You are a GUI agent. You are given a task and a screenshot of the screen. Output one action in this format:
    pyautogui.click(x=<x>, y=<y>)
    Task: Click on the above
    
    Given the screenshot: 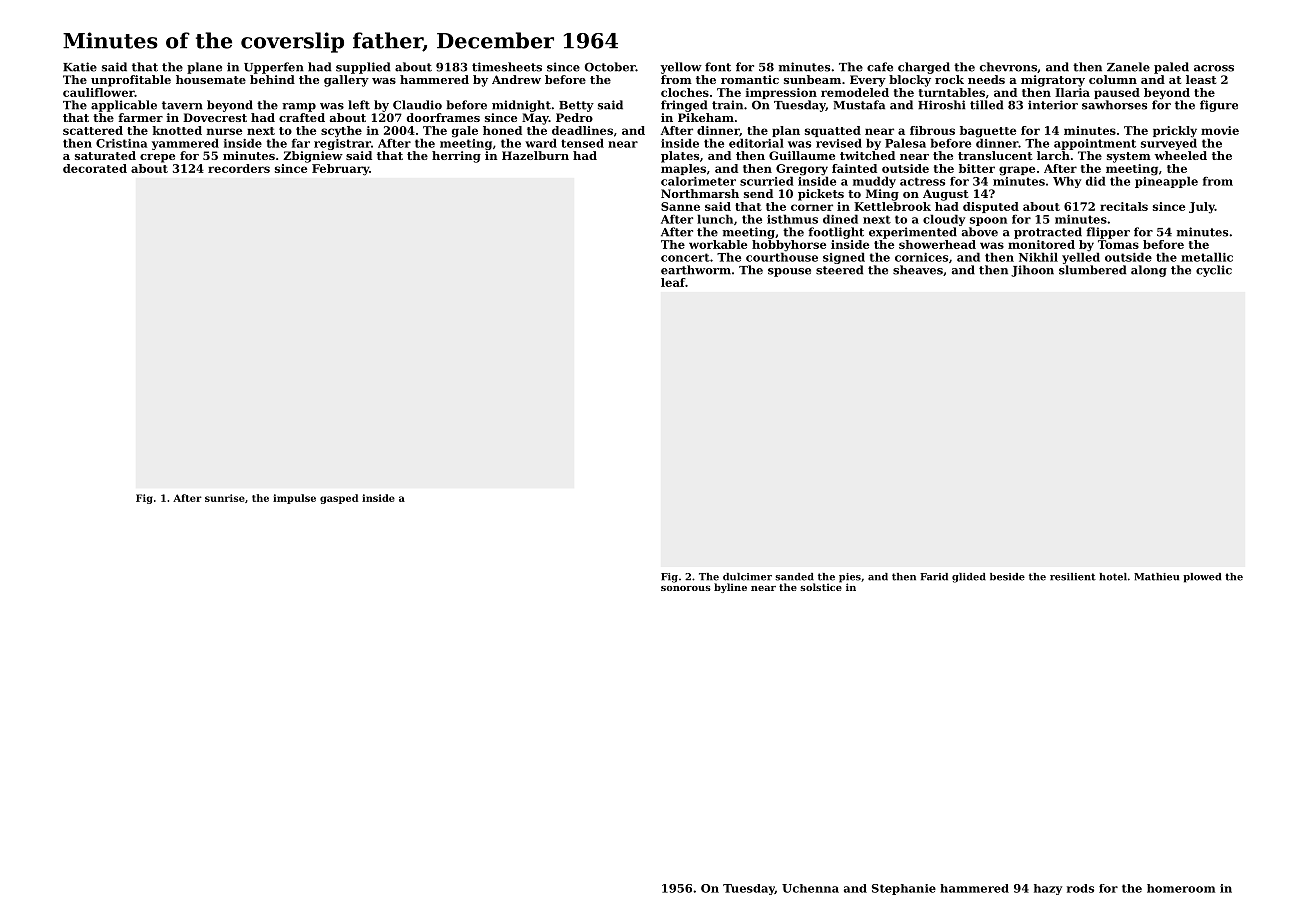 What is the action you would take?
    pyautogui.click(x=980, y=232)
